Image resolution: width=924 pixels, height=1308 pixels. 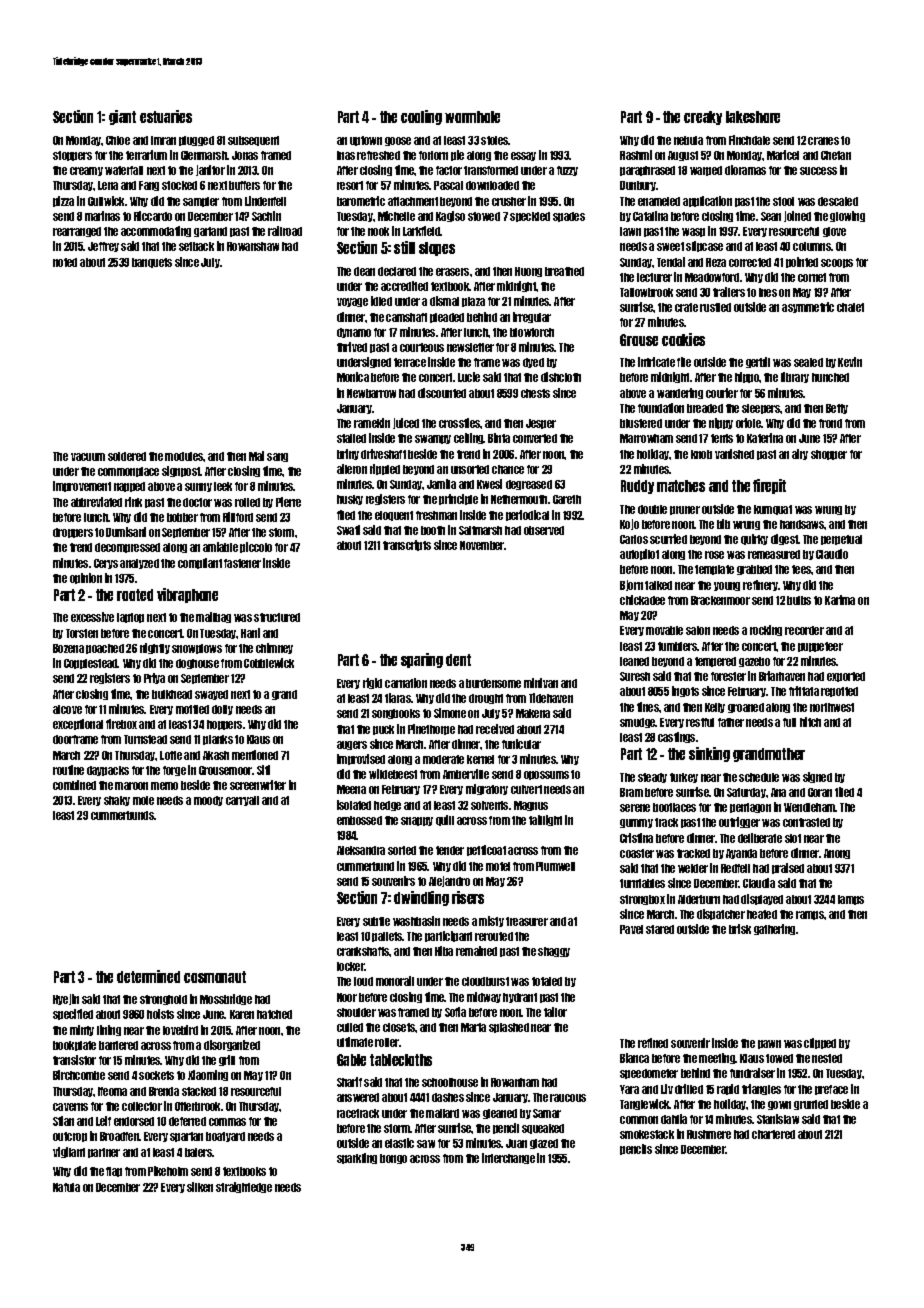 What do you see at coordinates (148, 976) in the screenshot?
I see `determined` at bounding box center [148, 976].
